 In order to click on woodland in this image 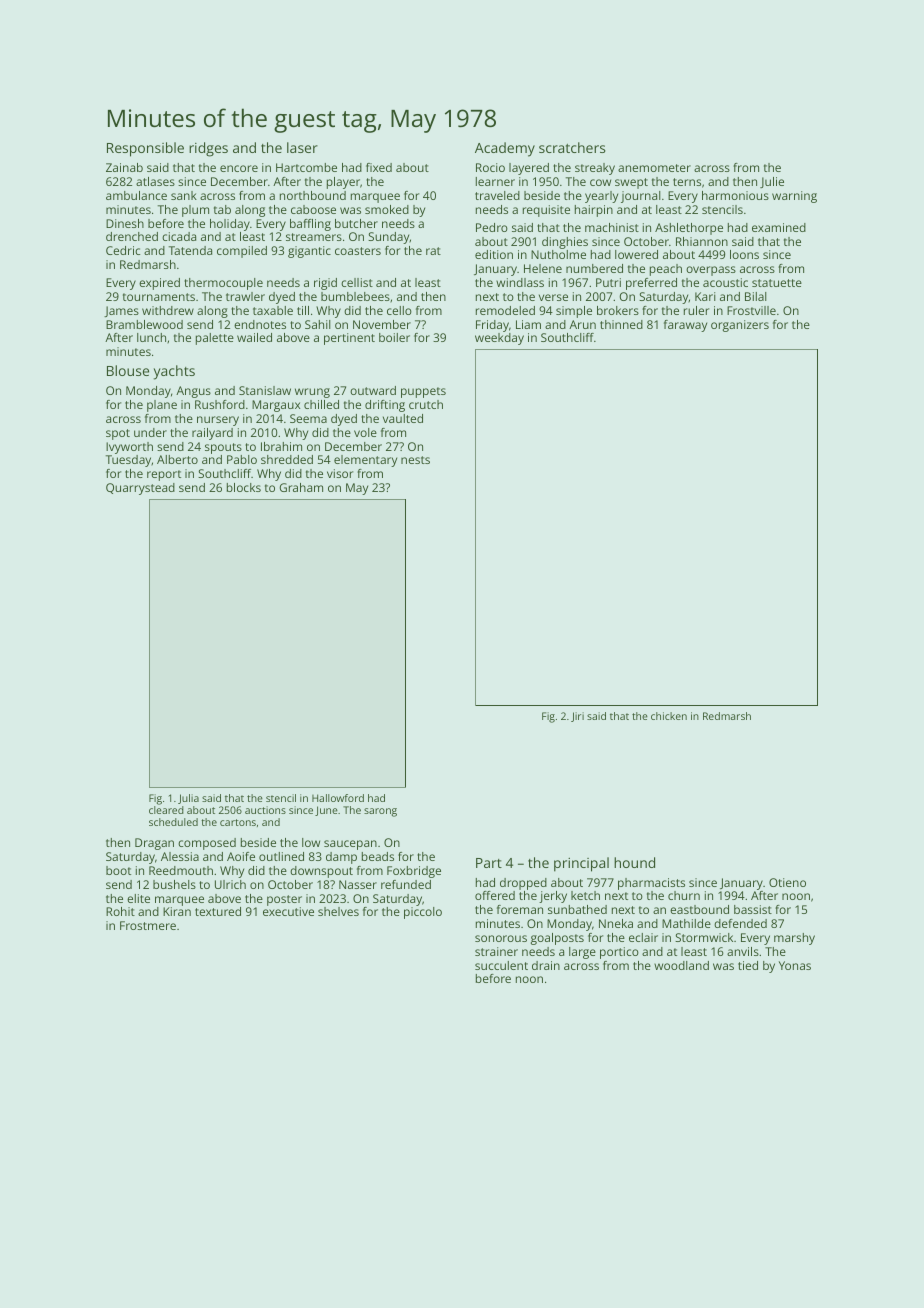, I will do `click(681, 965)`.
